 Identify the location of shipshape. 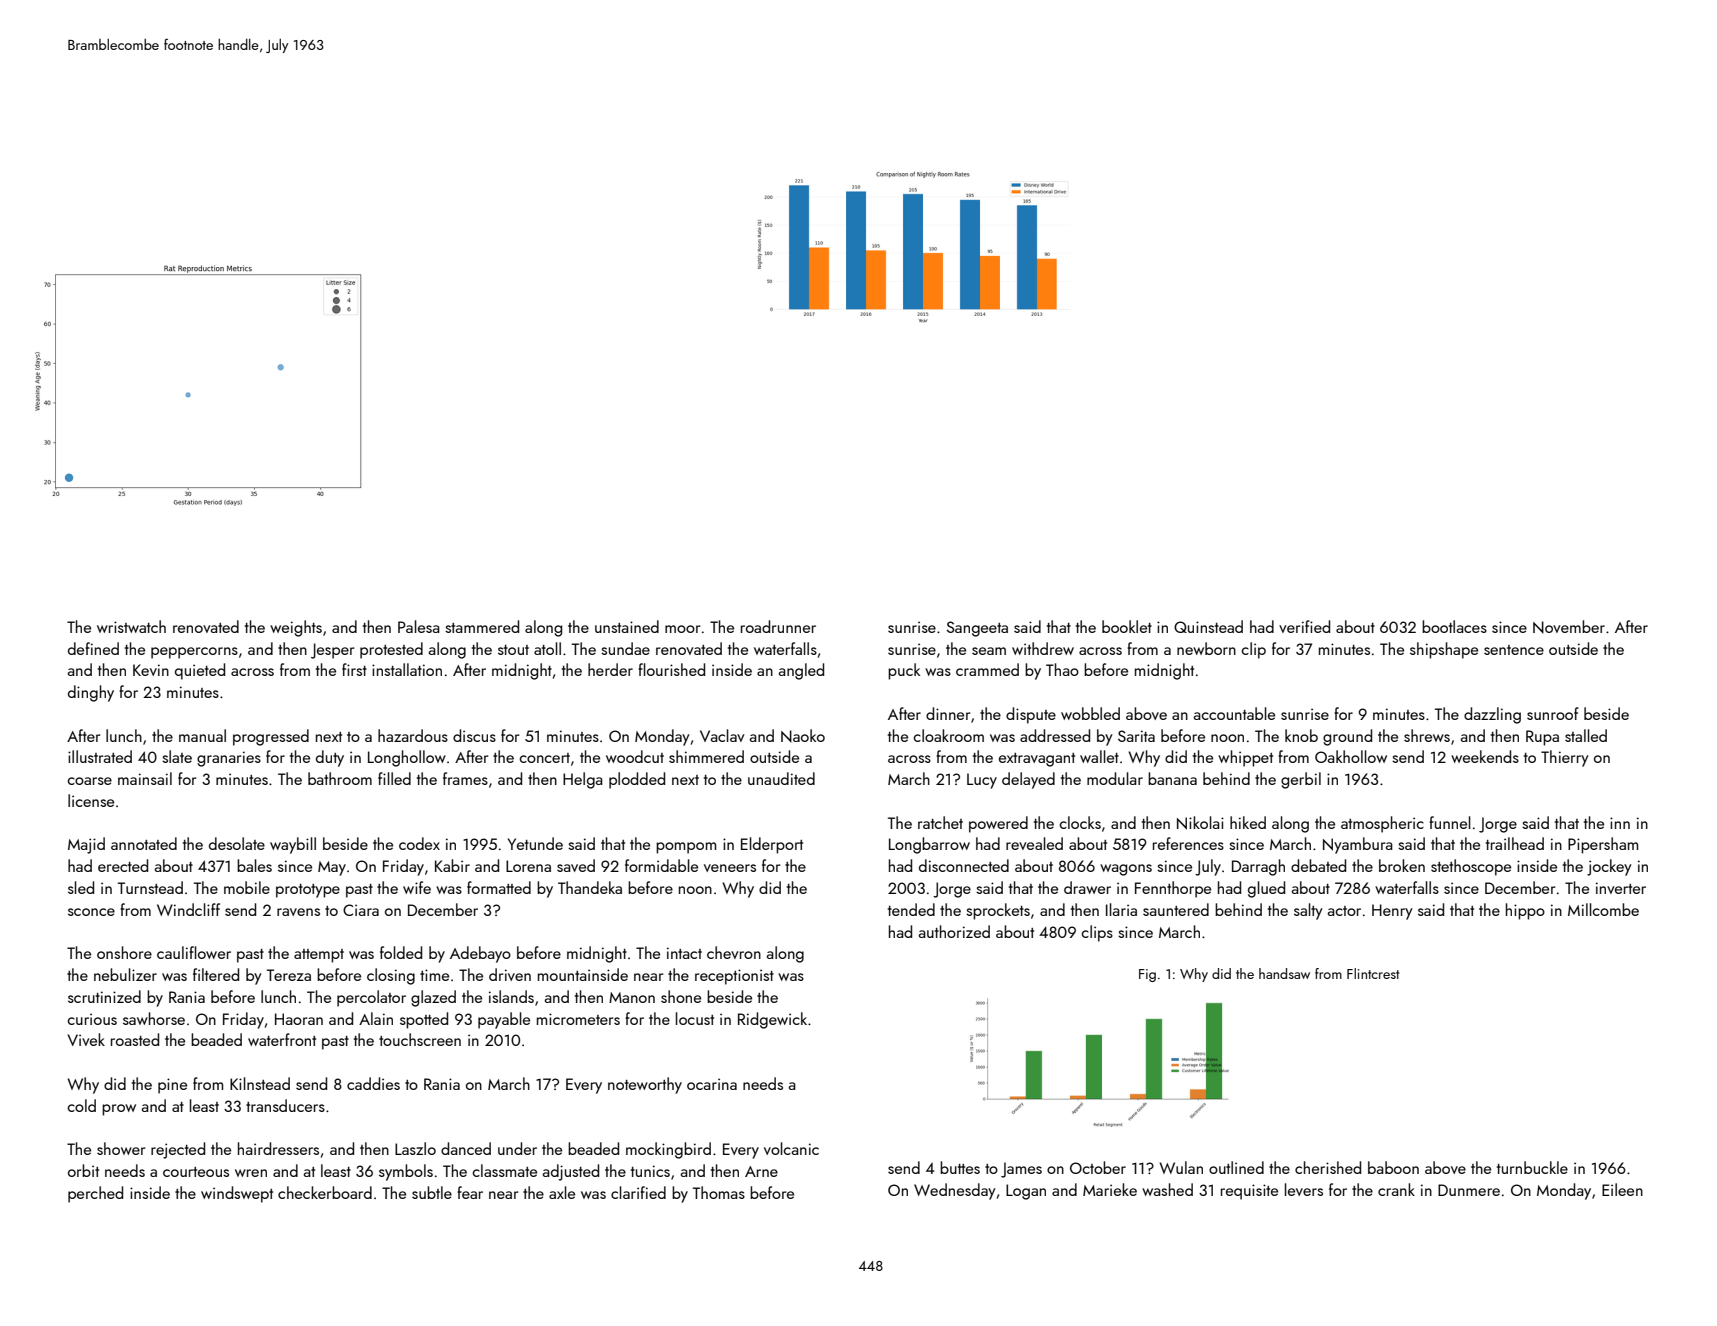
(1444, 650).
